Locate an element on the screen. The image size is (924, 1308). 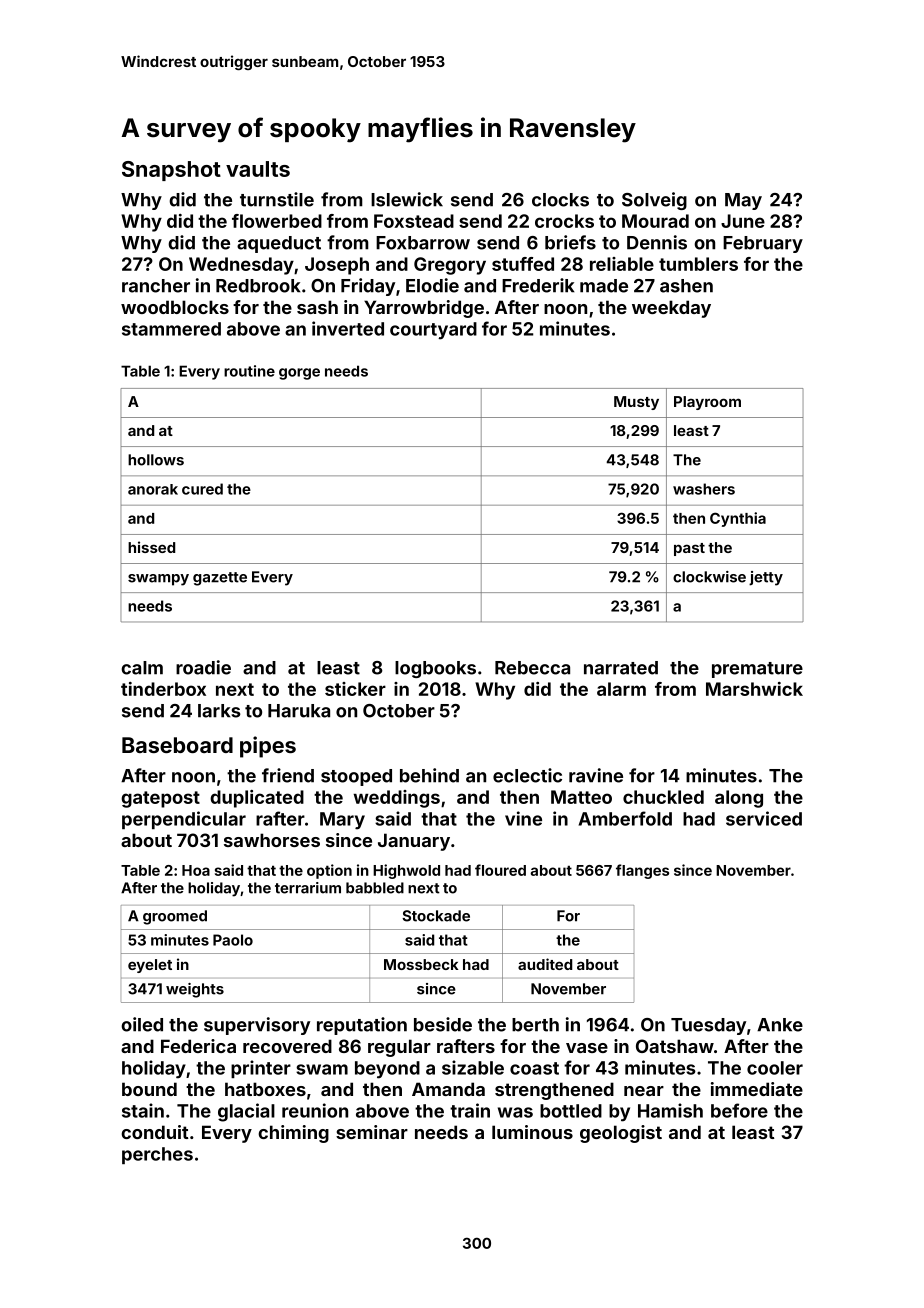
Highwold is located at coordinates (406, 871).
